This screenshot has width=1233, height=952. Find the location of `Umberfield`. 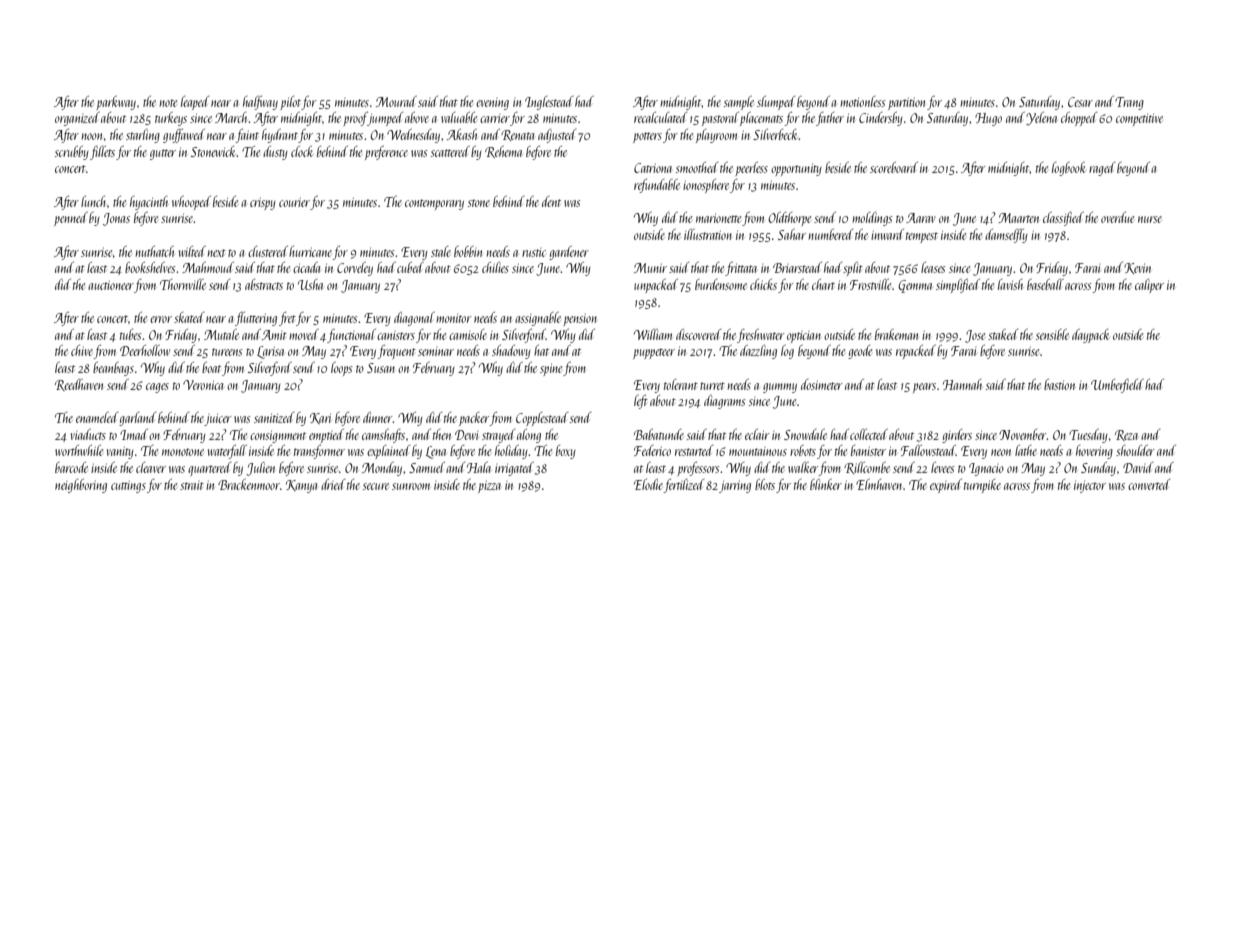

Umberfield is located at coordinates (1117, 386).
